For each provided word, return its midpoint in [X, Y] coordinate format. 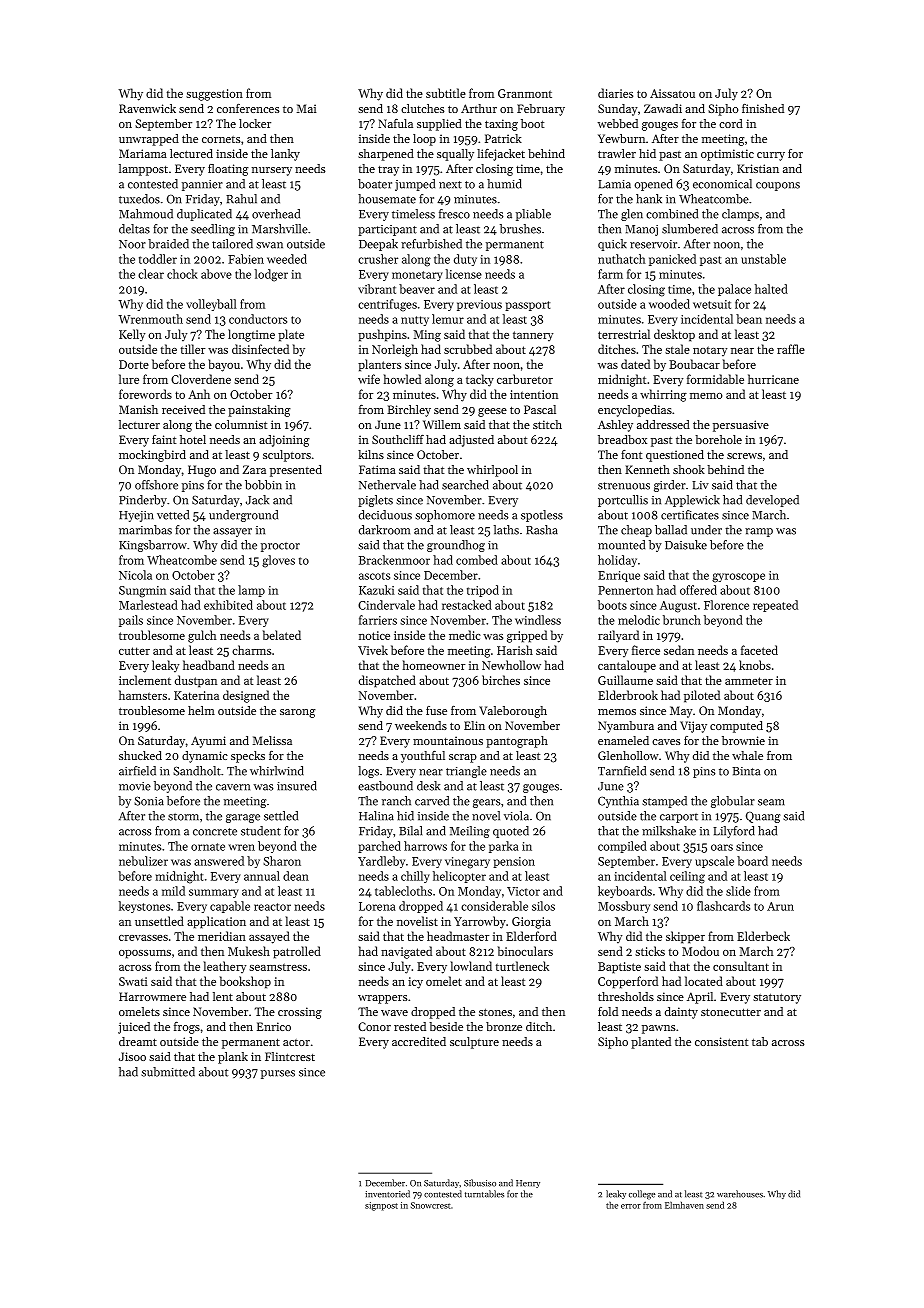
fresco [454, 214]
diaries [615, 93]
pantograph [517, 742]
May [681, 712]
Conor [374, 1026]
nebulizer [143, 861]
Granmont [525, 93]
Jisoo [132, 1056]
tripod [483, 591]
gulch [202, 636]
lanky [285, 155]
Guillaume [625, 680]
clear [151, 274]
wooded [669, 304]
